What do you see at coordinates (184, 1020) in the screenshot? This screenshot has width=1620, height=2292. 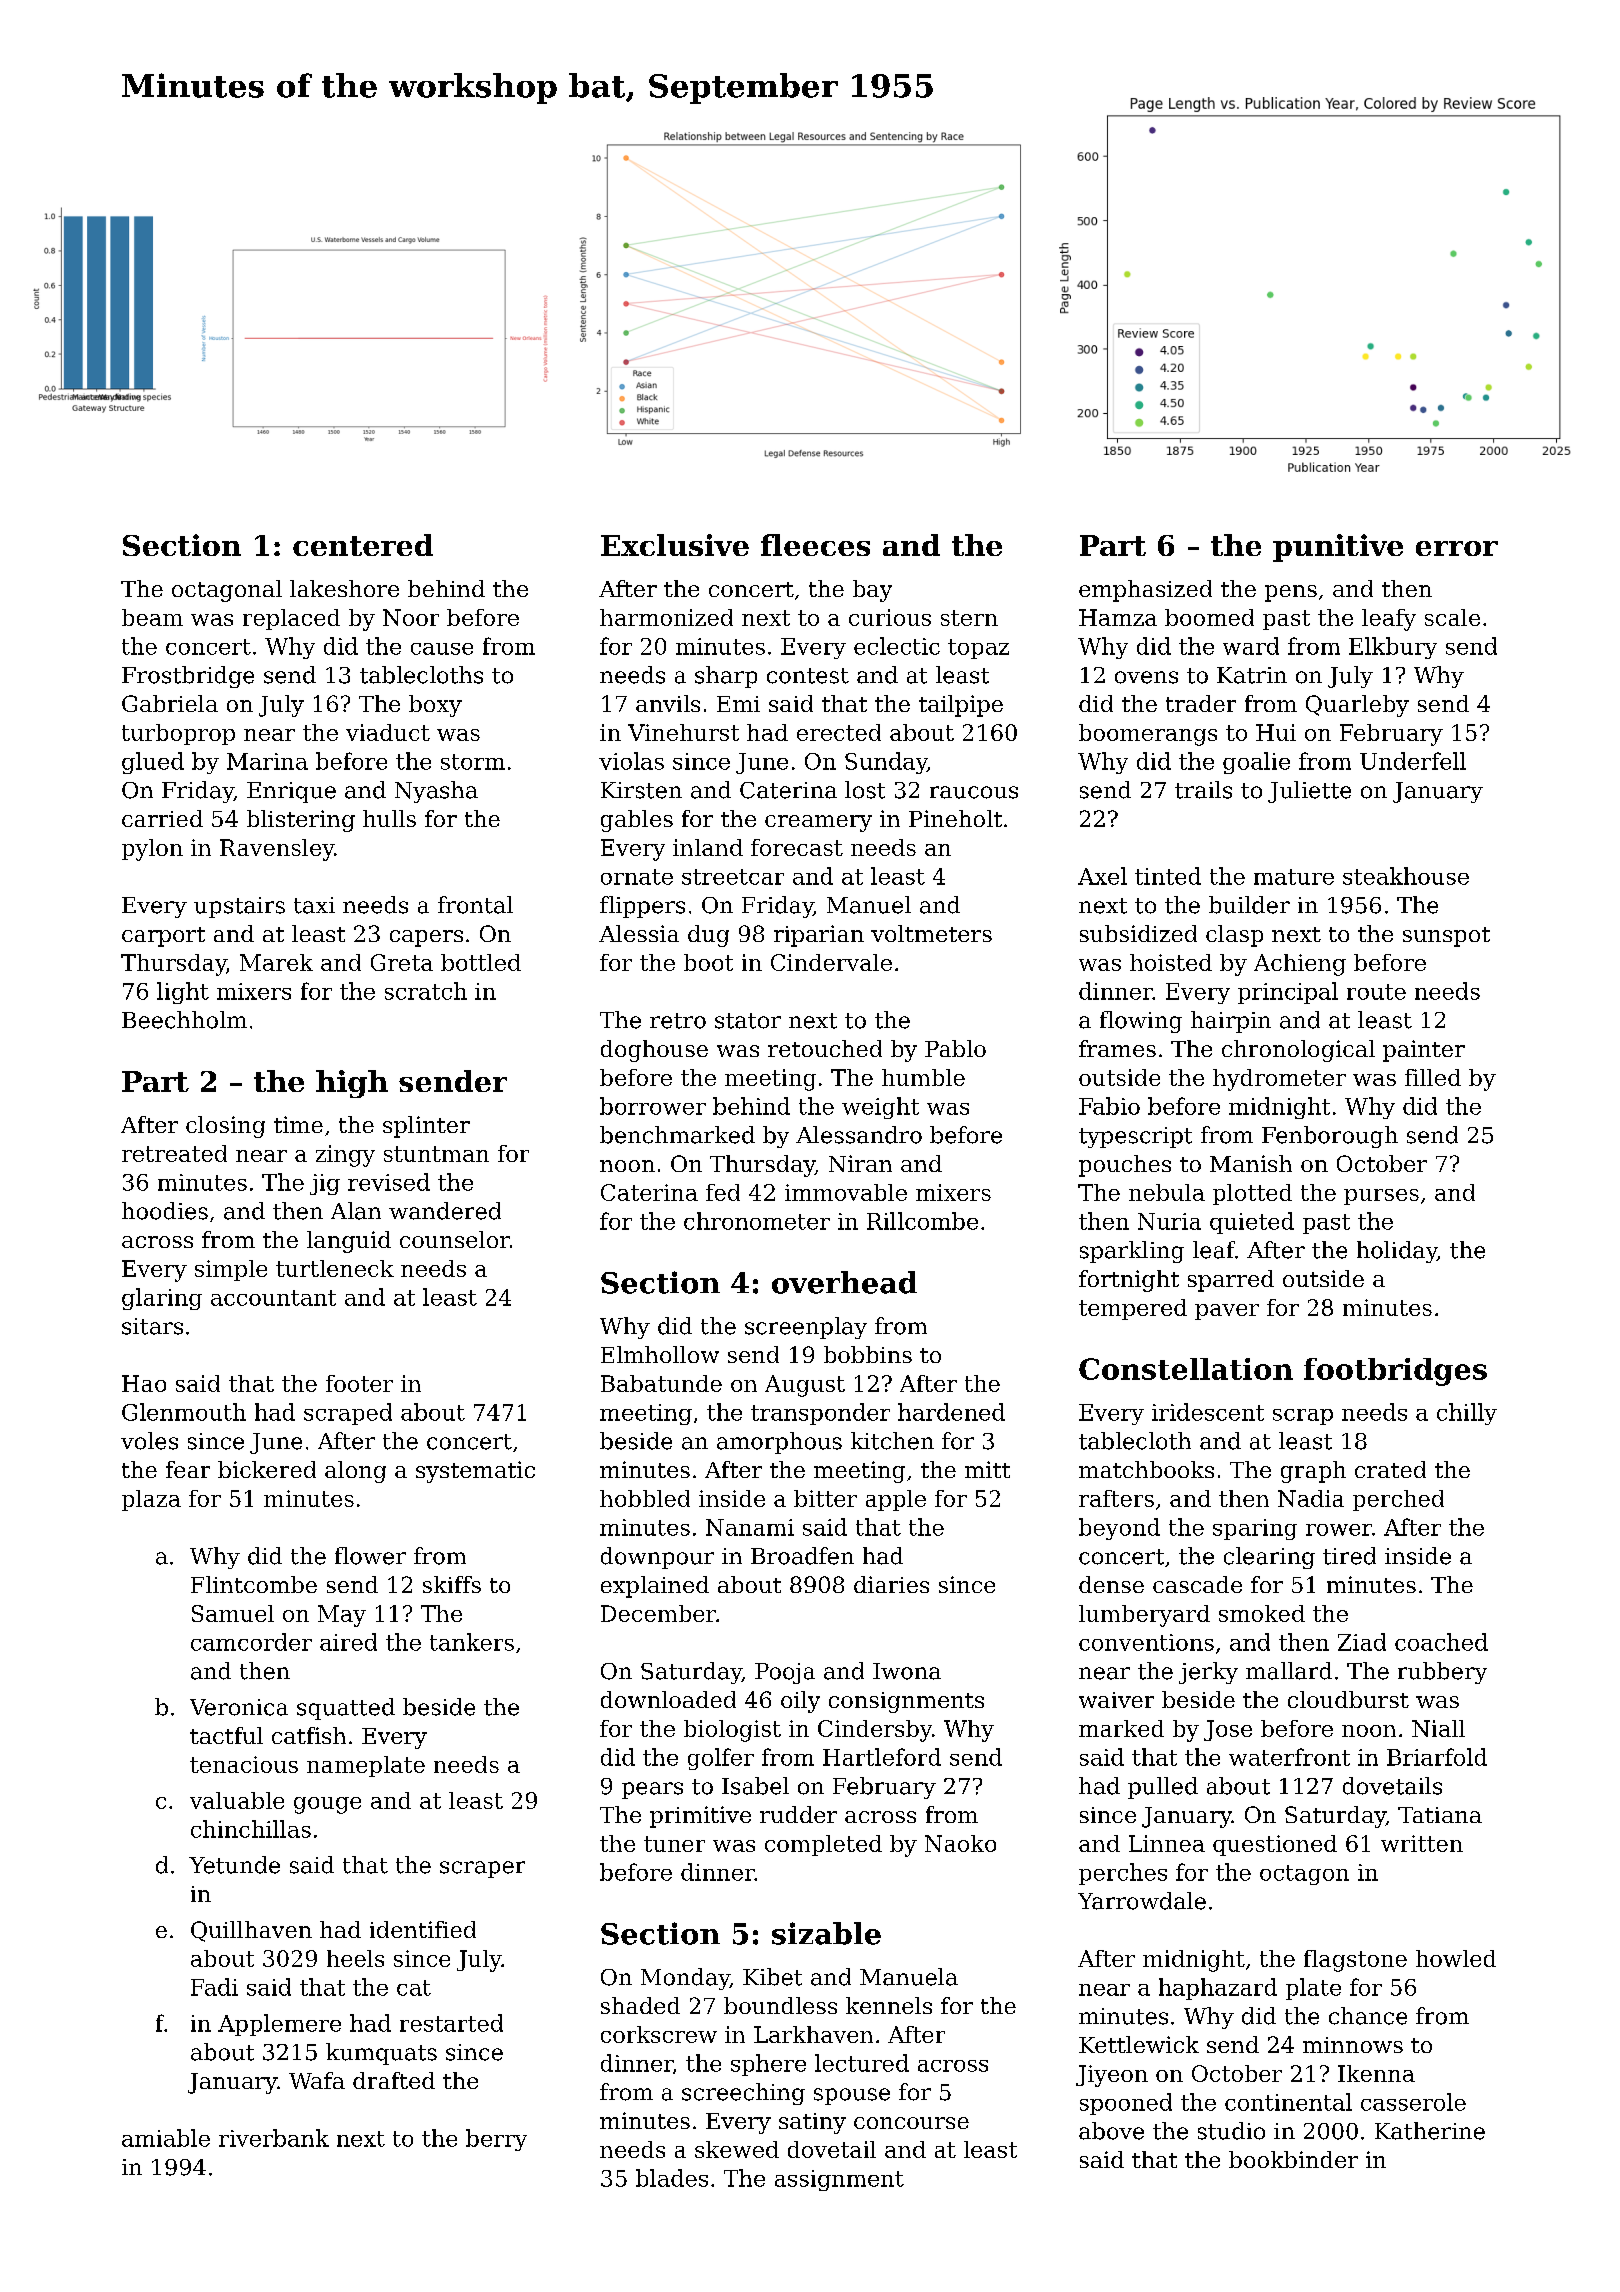 I see `Beechholm` at bounding box center [184, 1020].
